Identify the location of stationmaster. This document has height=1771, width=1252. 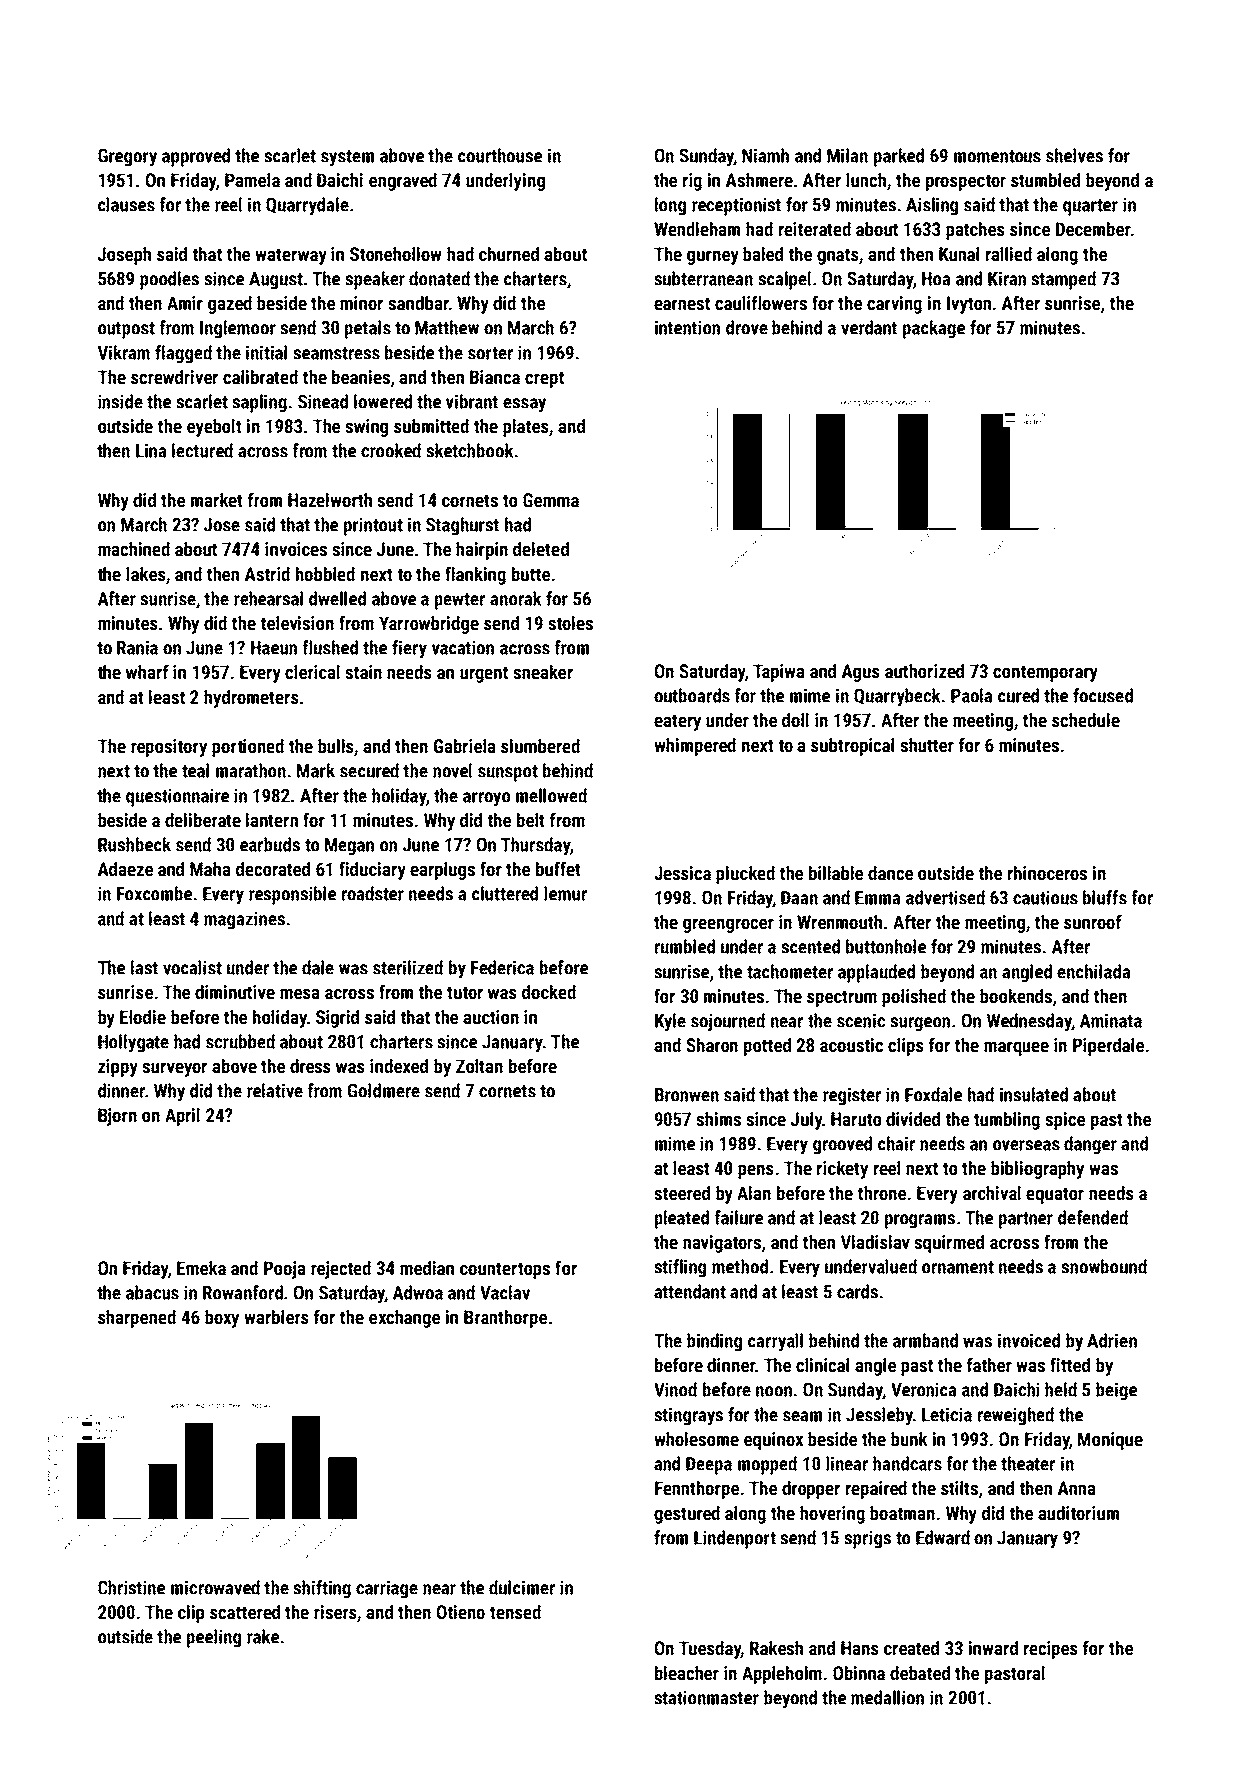
(706, 1697).
